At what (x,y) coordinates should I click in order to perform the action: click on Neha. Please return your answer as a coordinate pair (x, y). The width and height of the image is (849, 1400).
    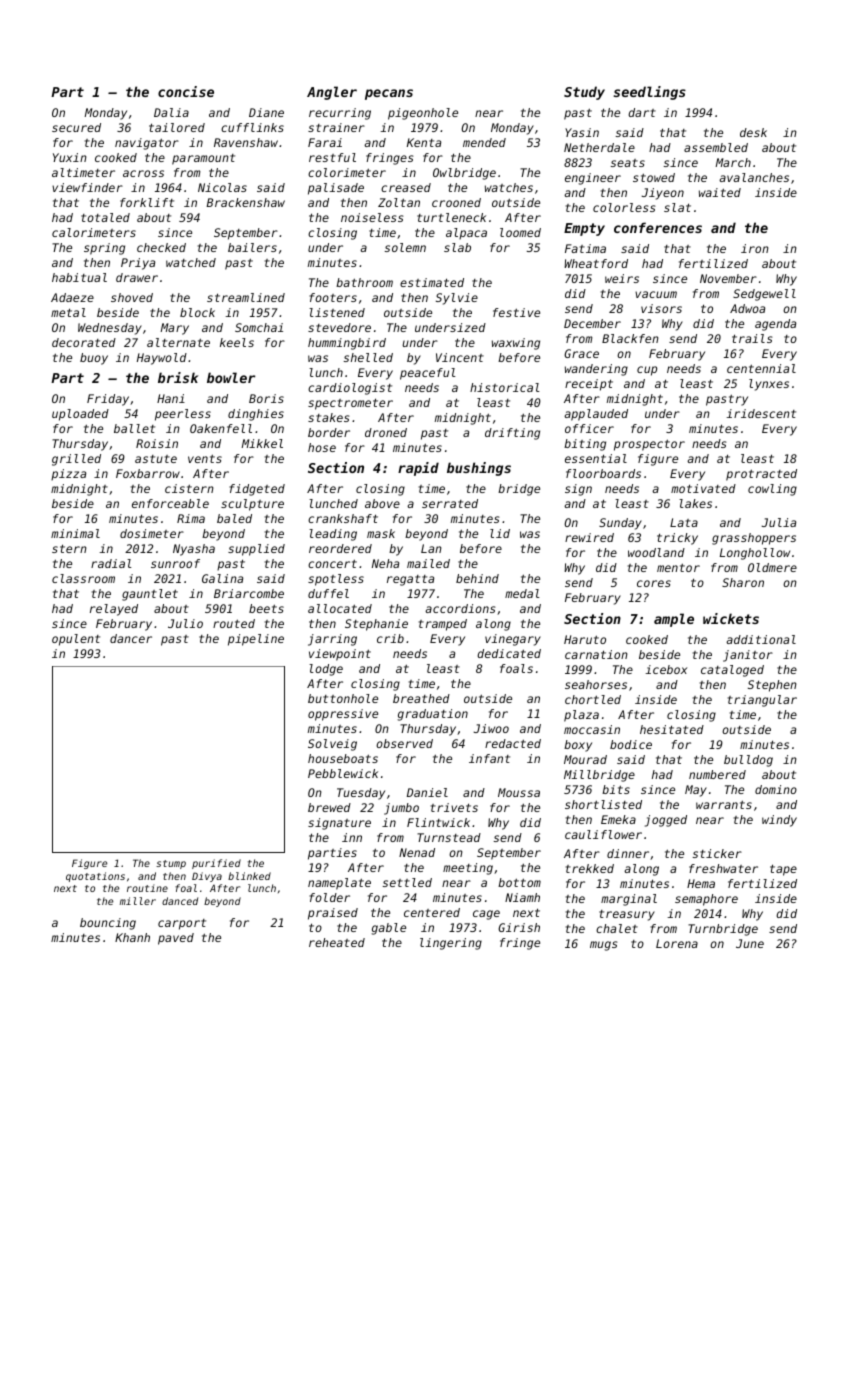
    Looking at the image, I should click on (385, 563).
